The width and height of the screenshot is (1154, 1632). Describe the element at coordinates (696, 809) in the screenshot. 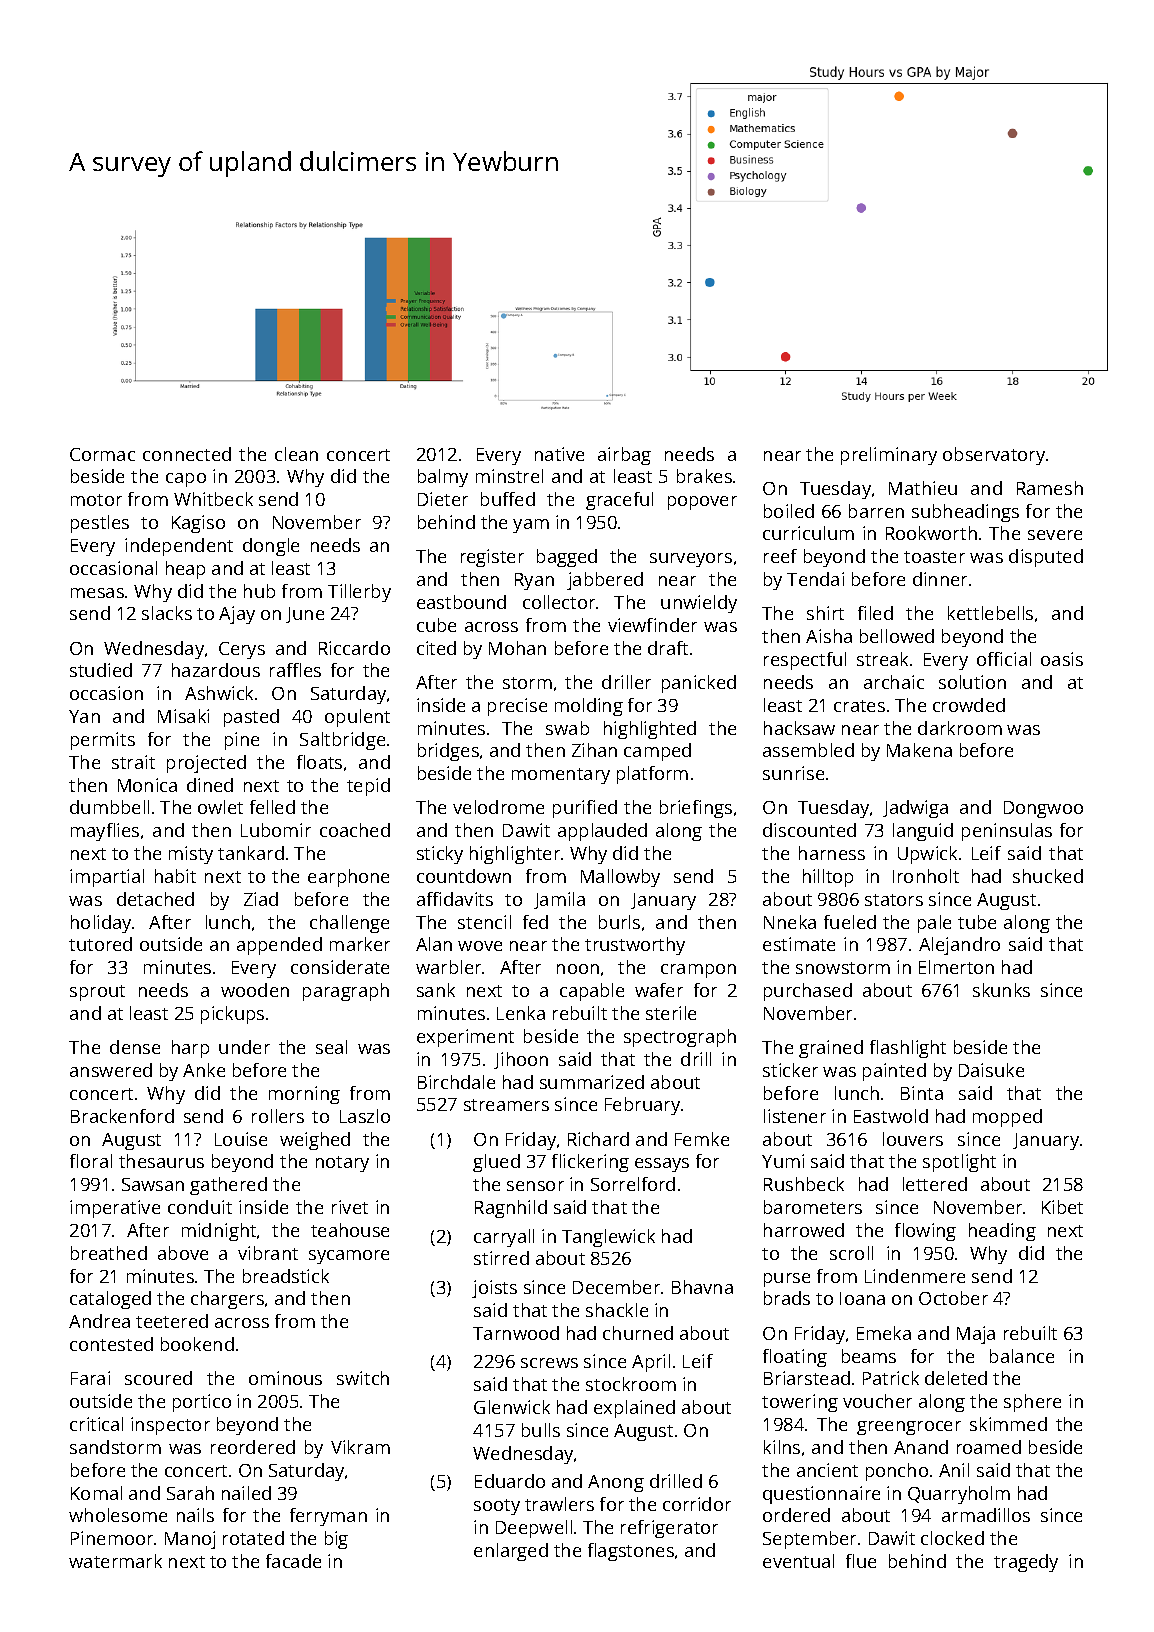

I see `briefings` at that location.
